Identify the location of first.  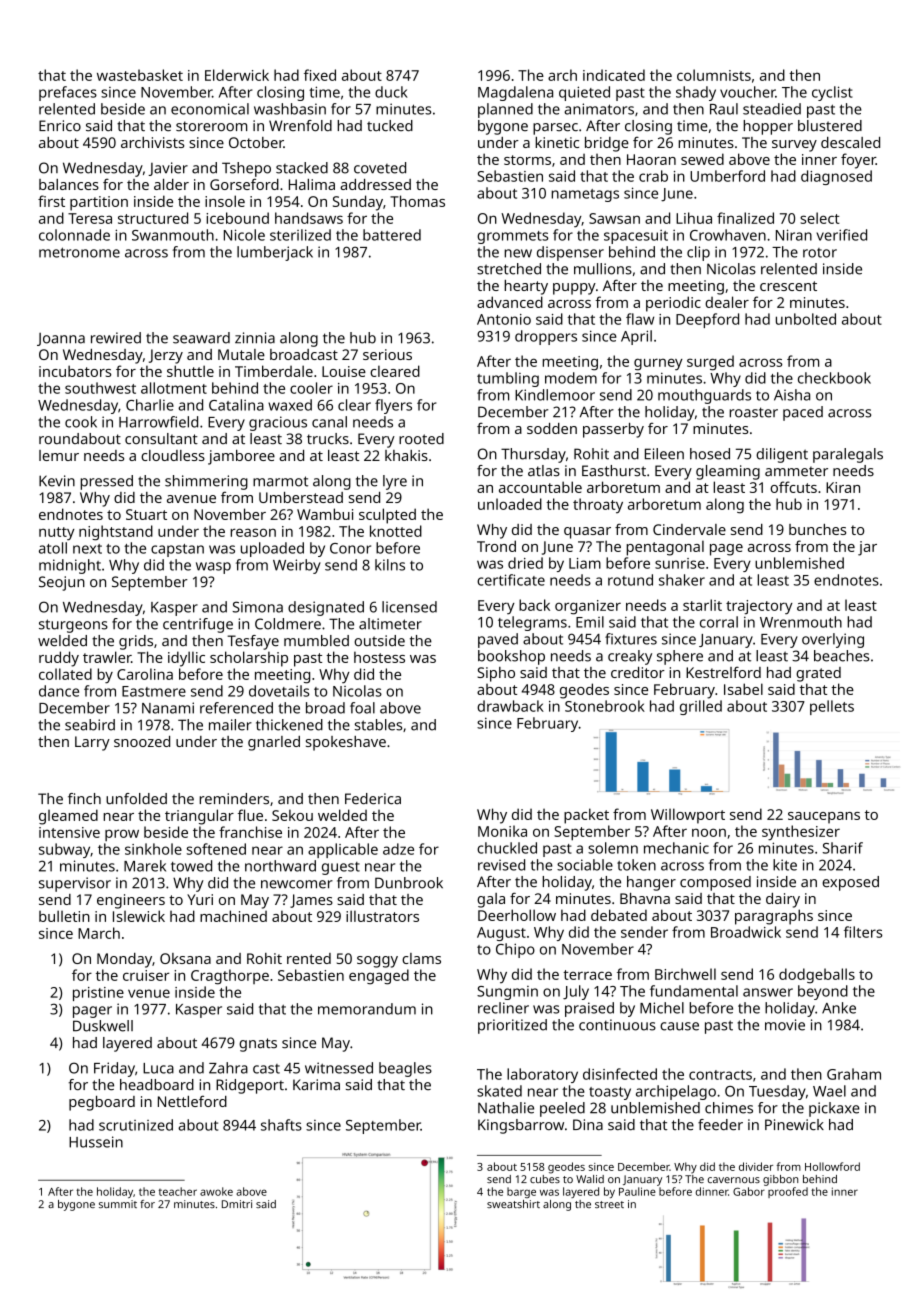
(51, 201).
